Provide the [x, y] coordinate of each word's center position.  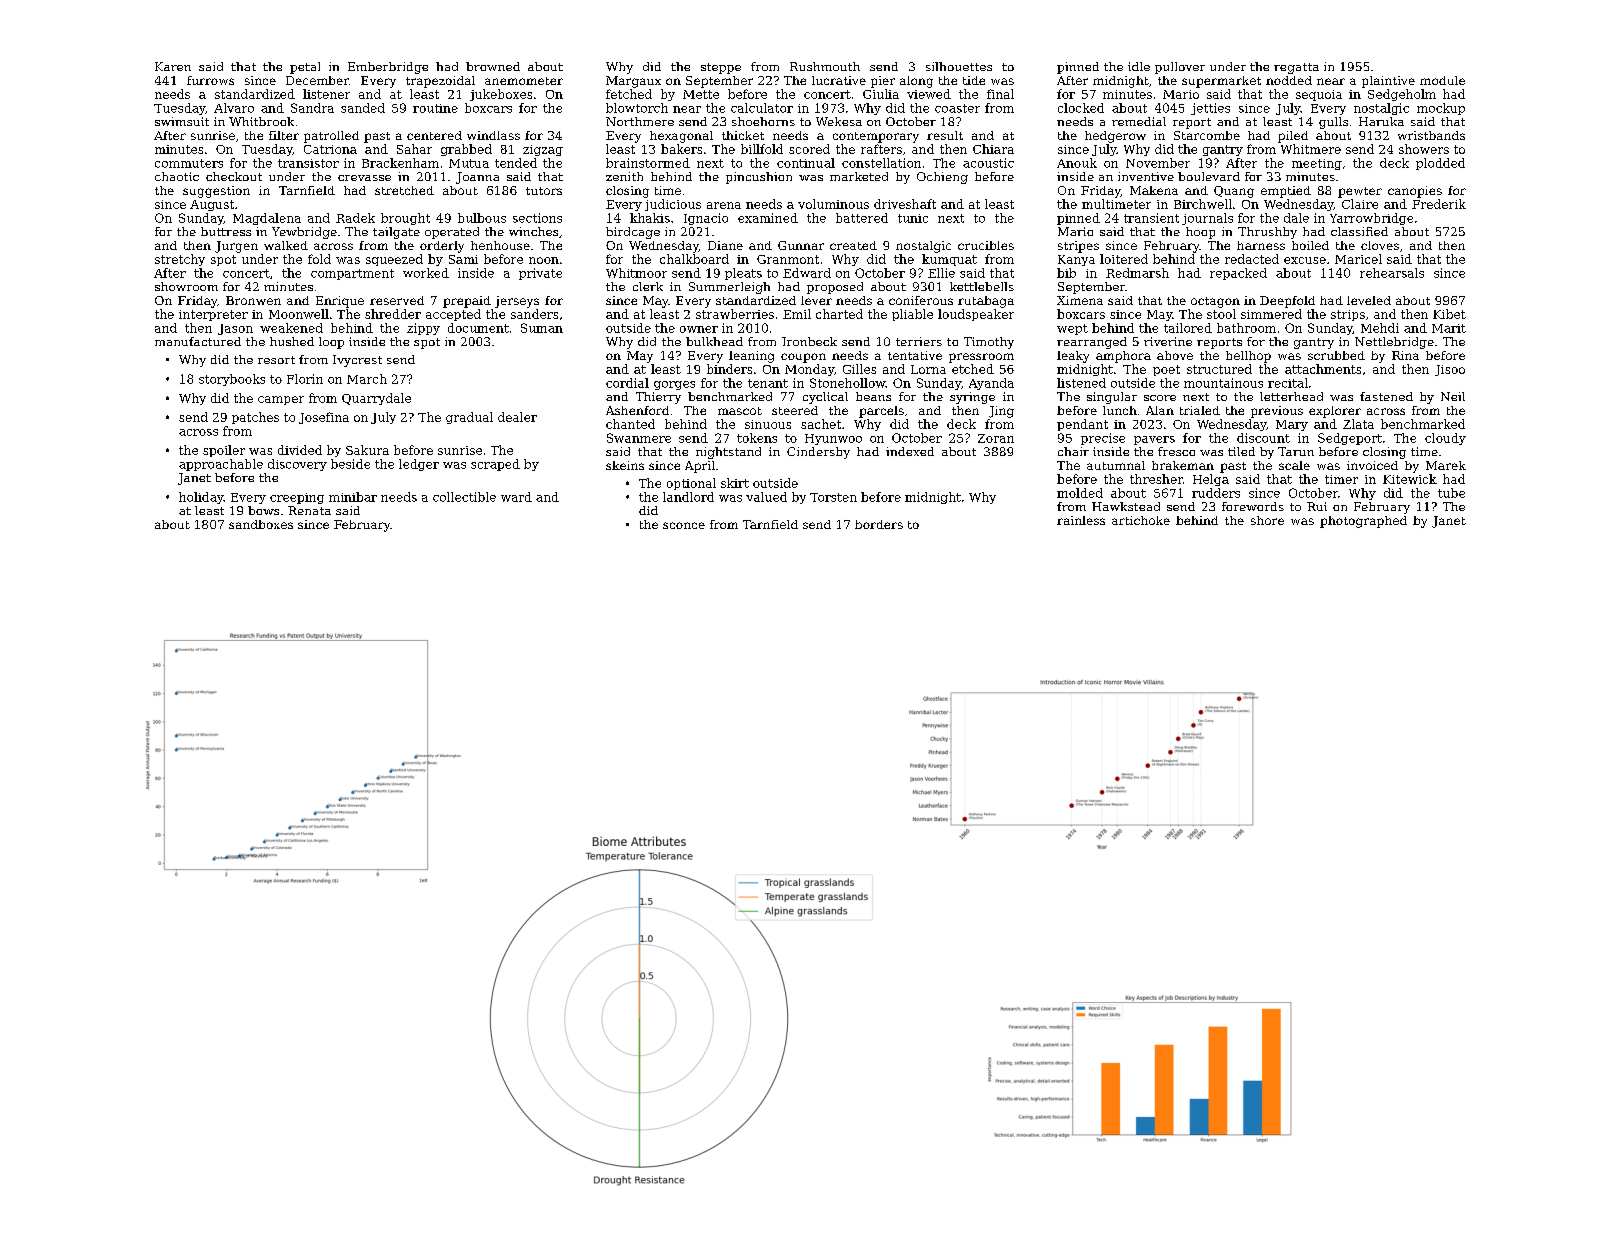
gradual [469, 418]
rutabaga [986, 302]
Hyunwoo [833, 439]
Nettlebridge [1394, 343]
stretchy [180, 260]
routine [435, 108]
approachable [221, 465]
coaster [957, 108]
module [1442, 80]
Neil [1453, 396]
